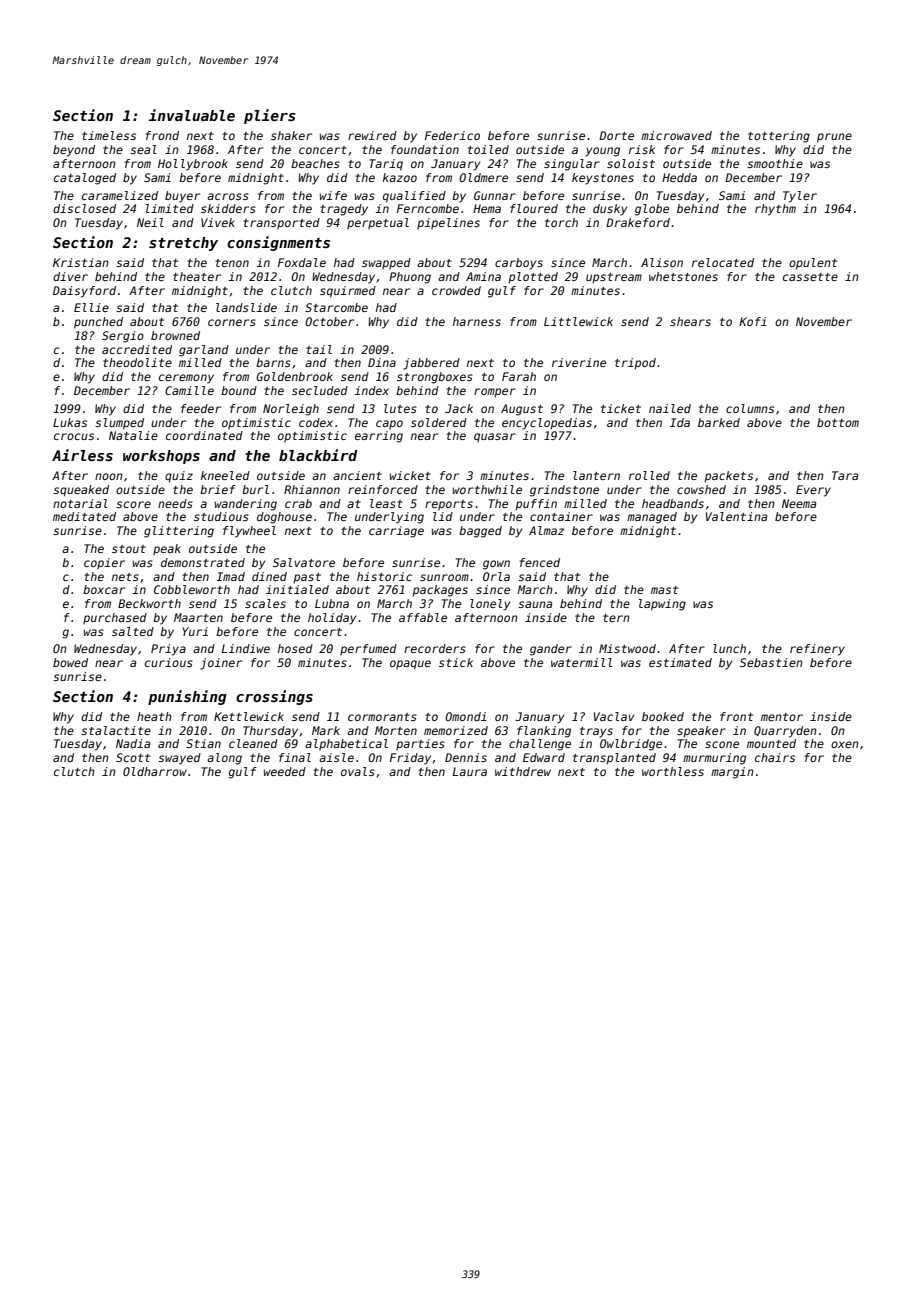 The height and width of the screenshot is (1308, 924). What do you see at coordinates (719, 422) in the screenshot?
I see `barked` at bounding box center [719, 422].
